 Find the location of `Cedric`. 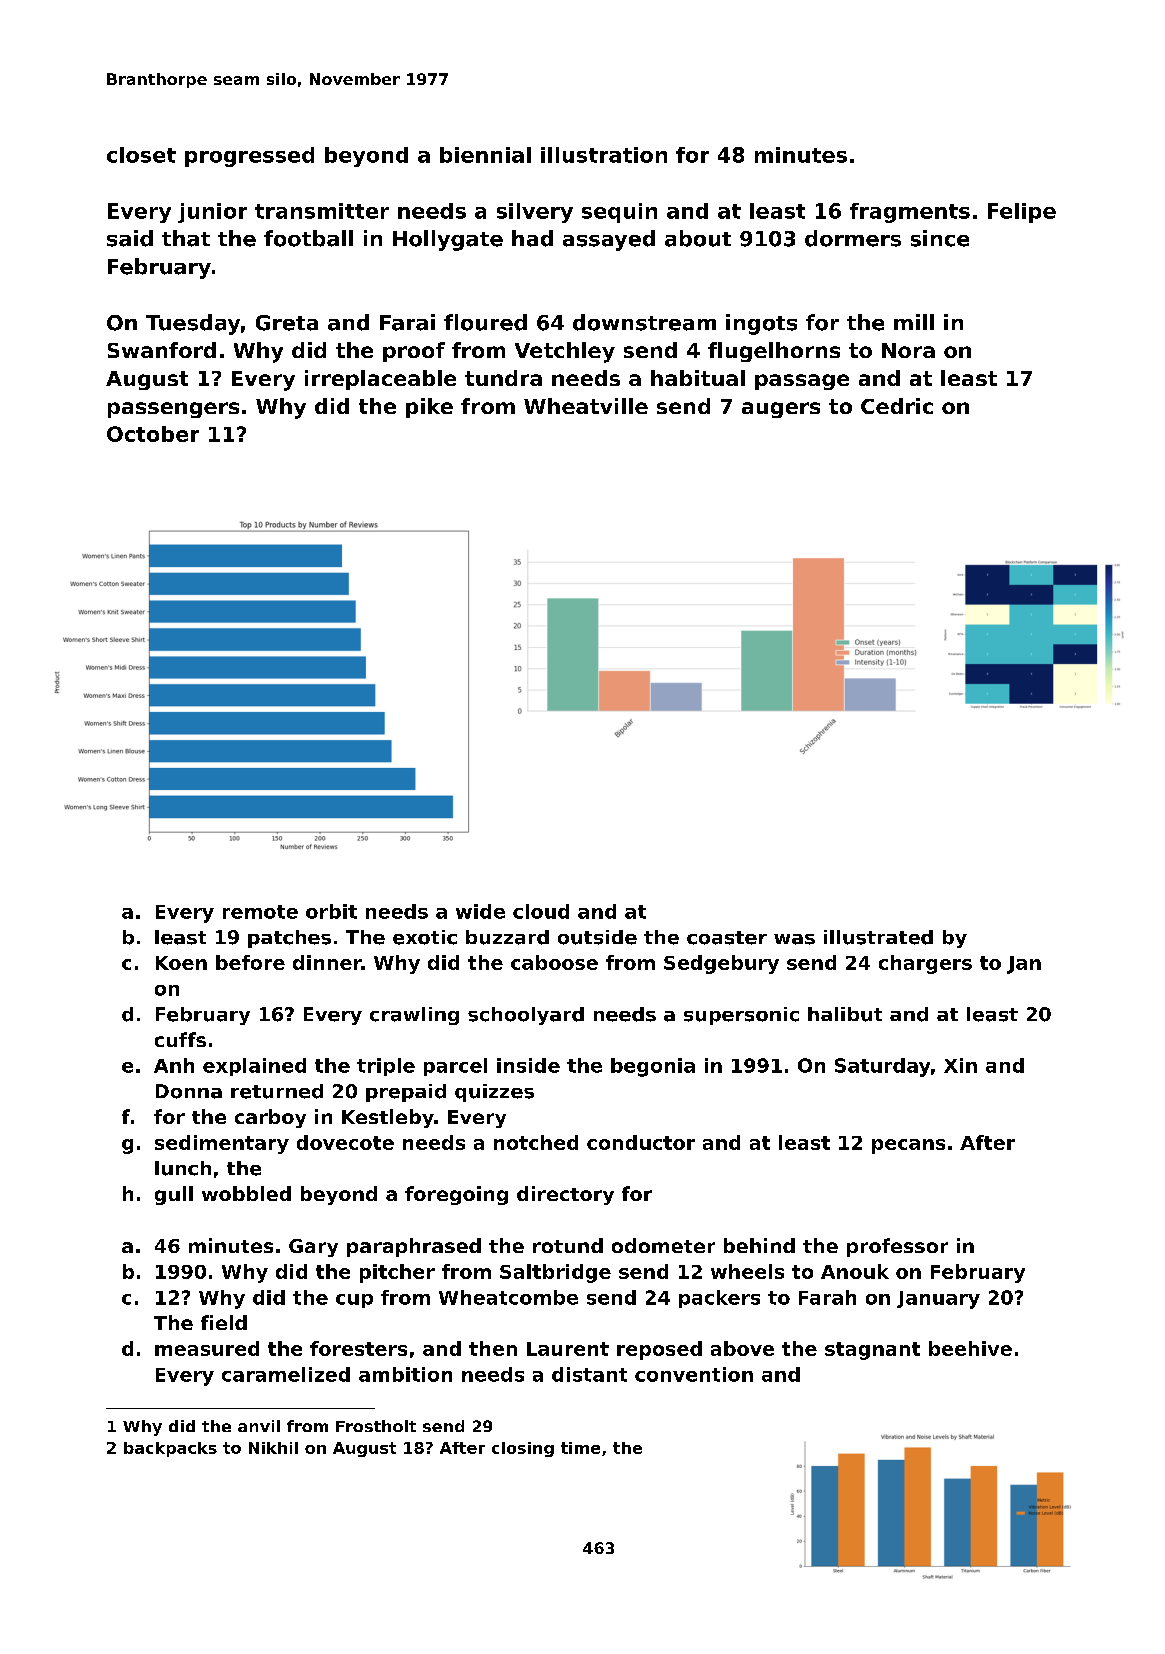

Cedric is located at coordinates (897, 406).
